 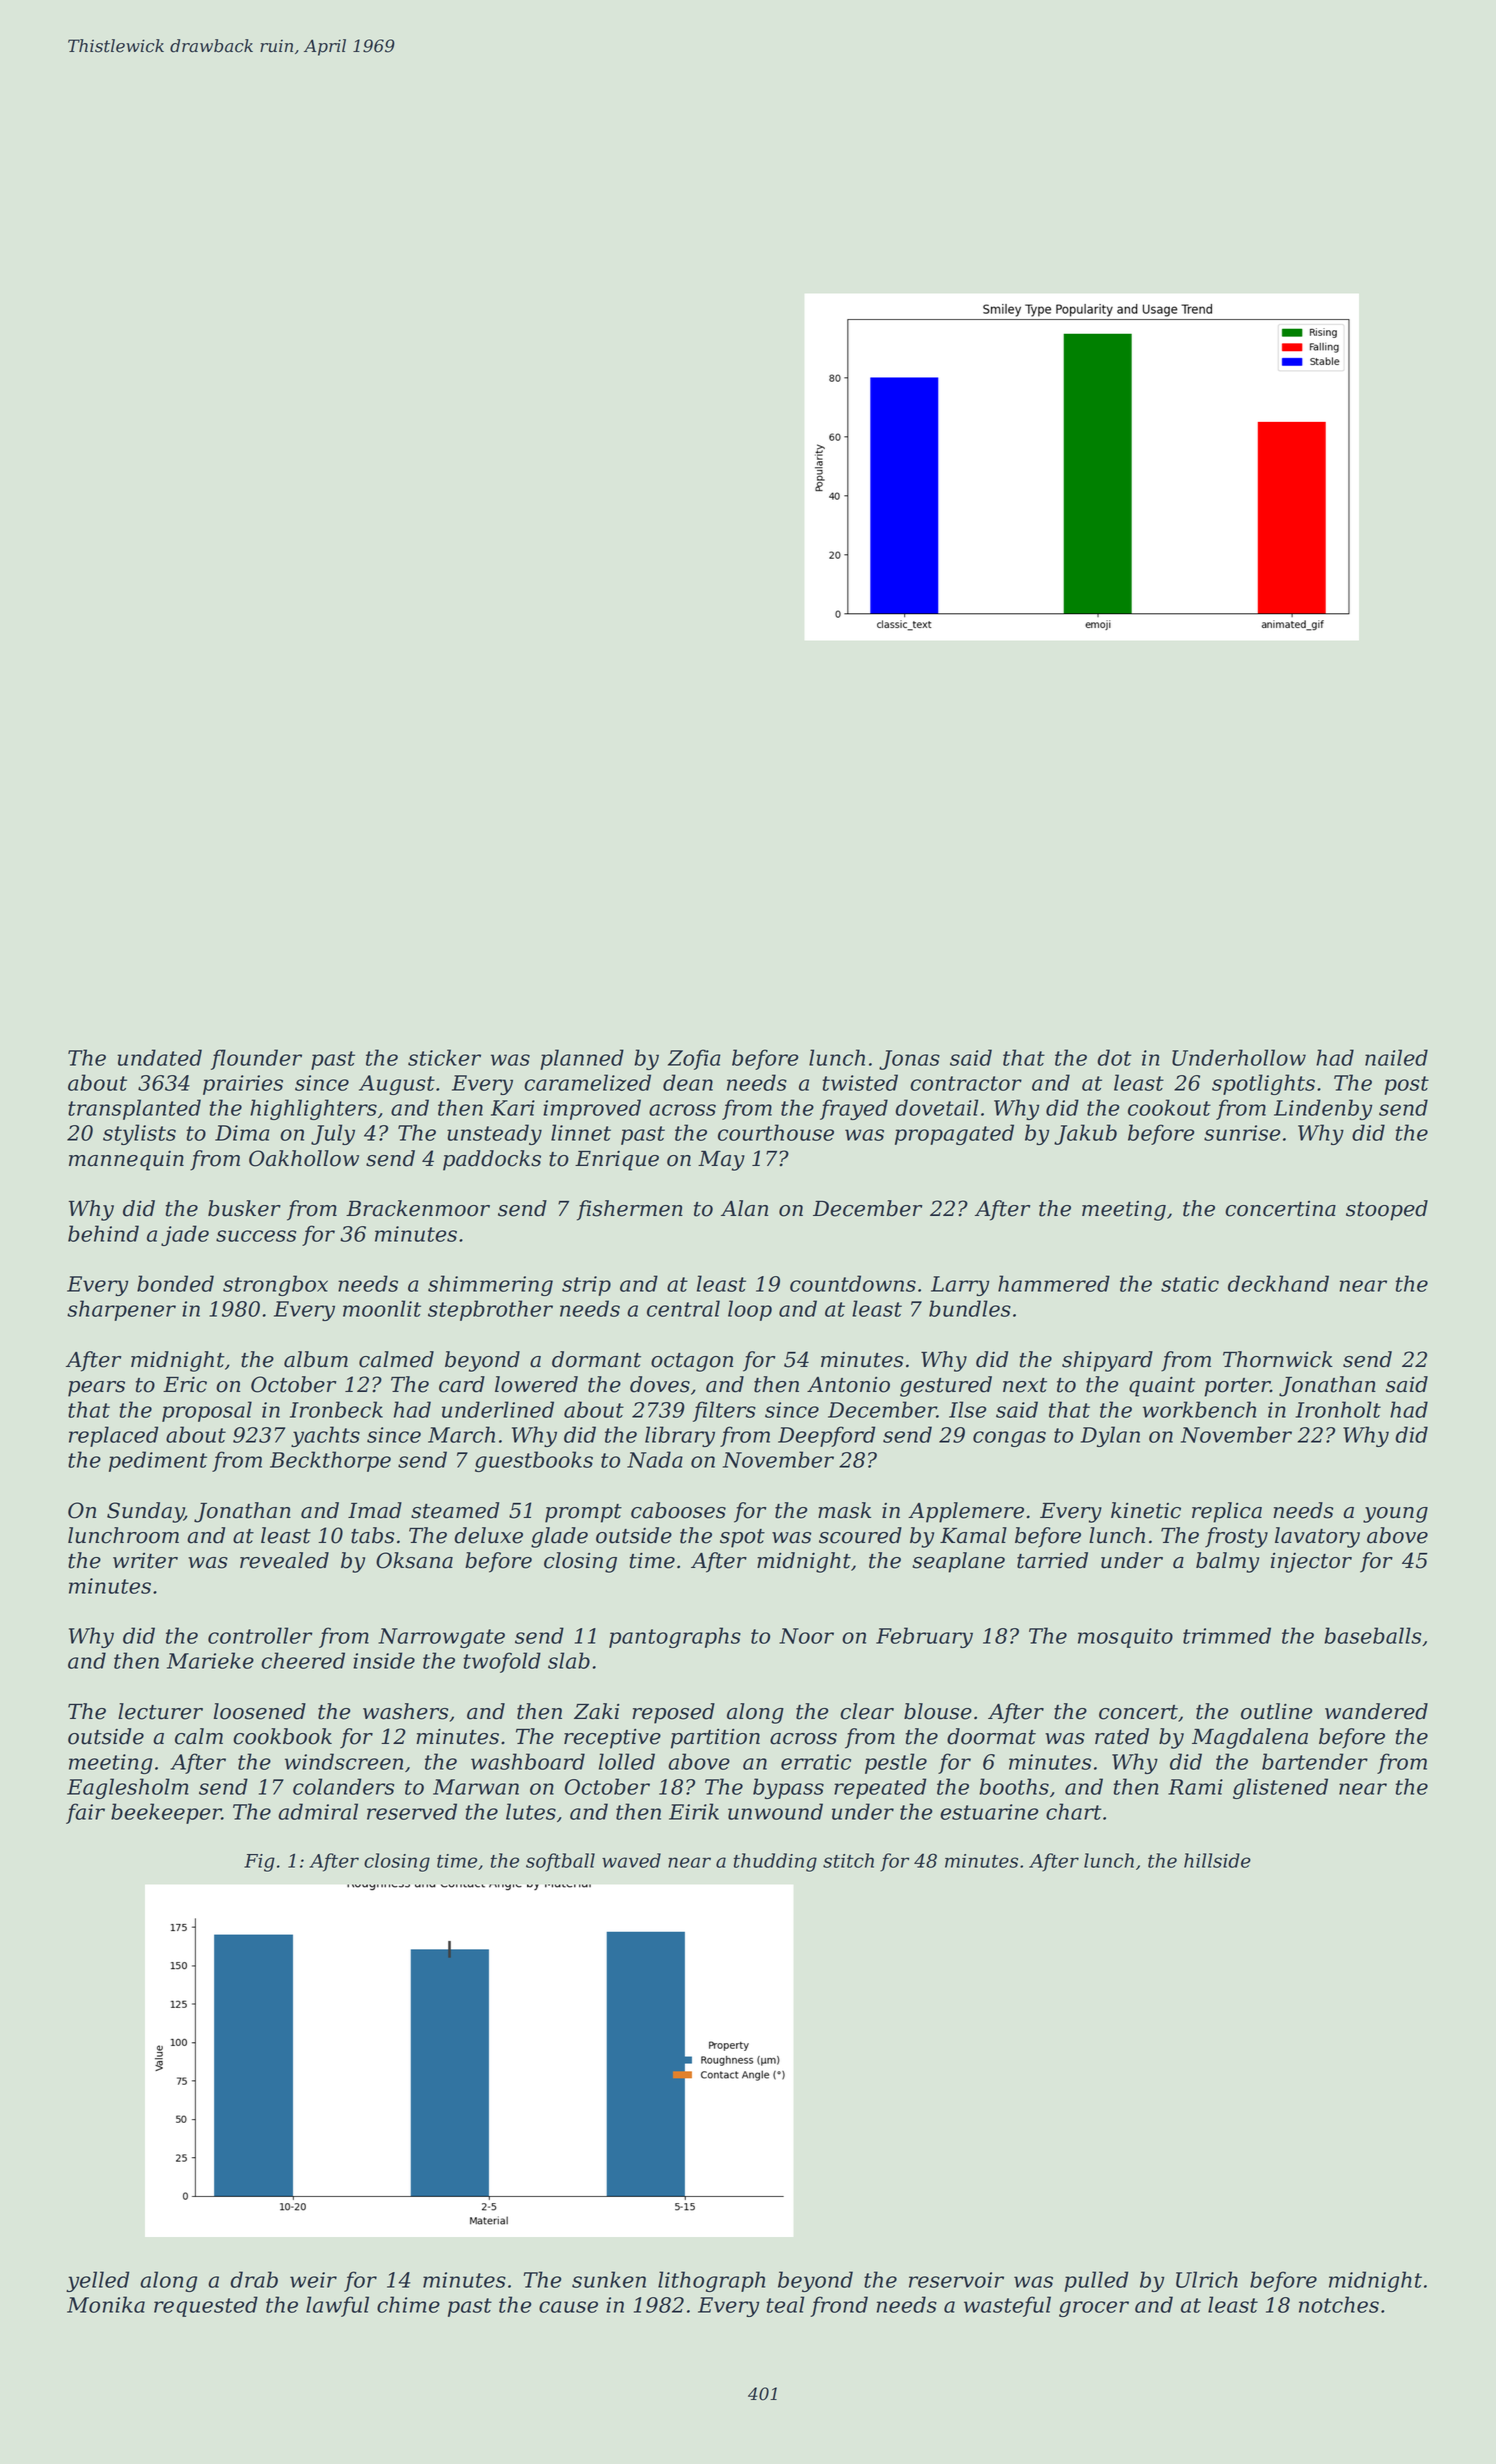 What do you see at coordinates (582, 1059) in the page?
I see `planned` at bounding box center [582, 1059].
